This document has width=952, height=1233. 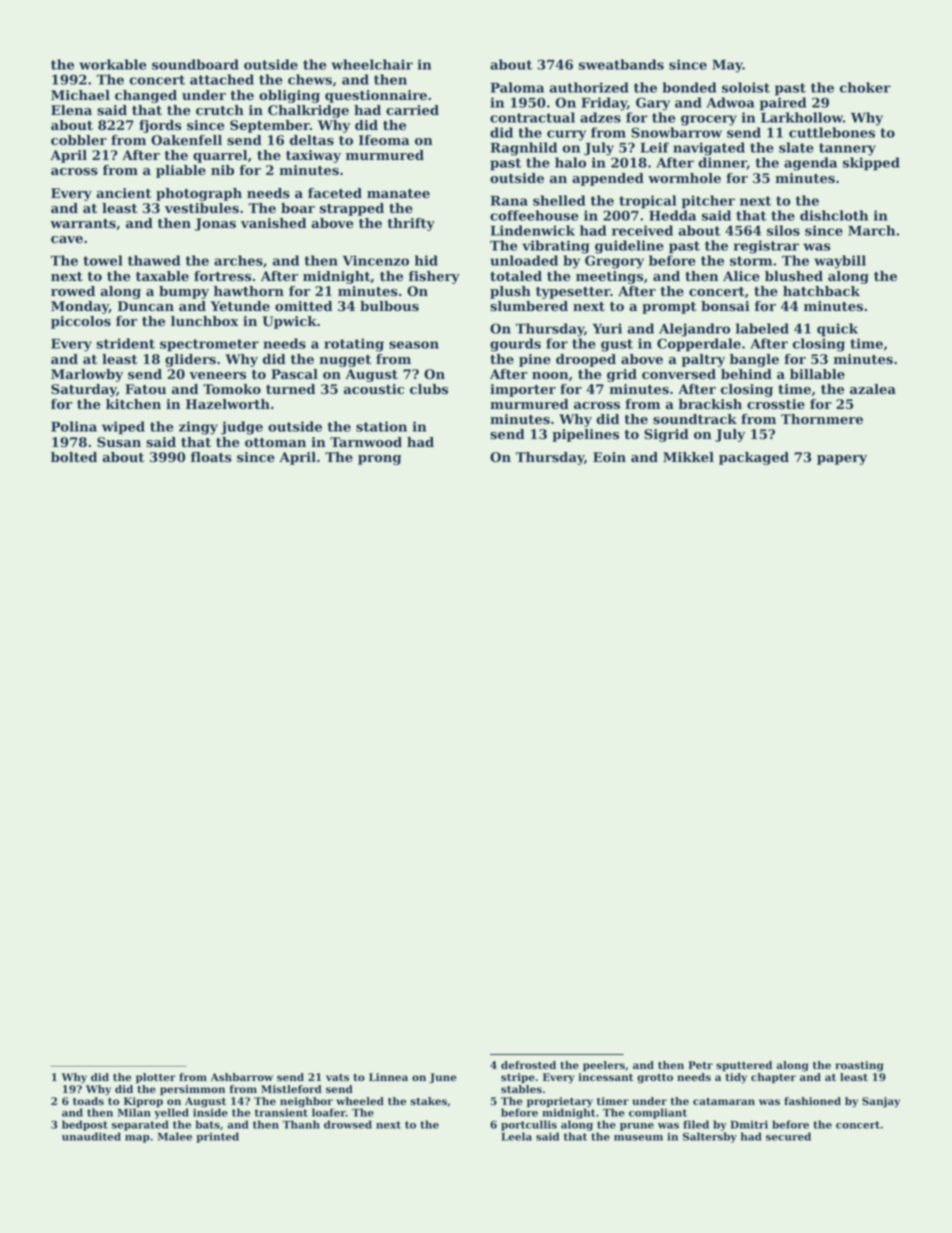 I want to click on floats, so click(x=211, y=457).
